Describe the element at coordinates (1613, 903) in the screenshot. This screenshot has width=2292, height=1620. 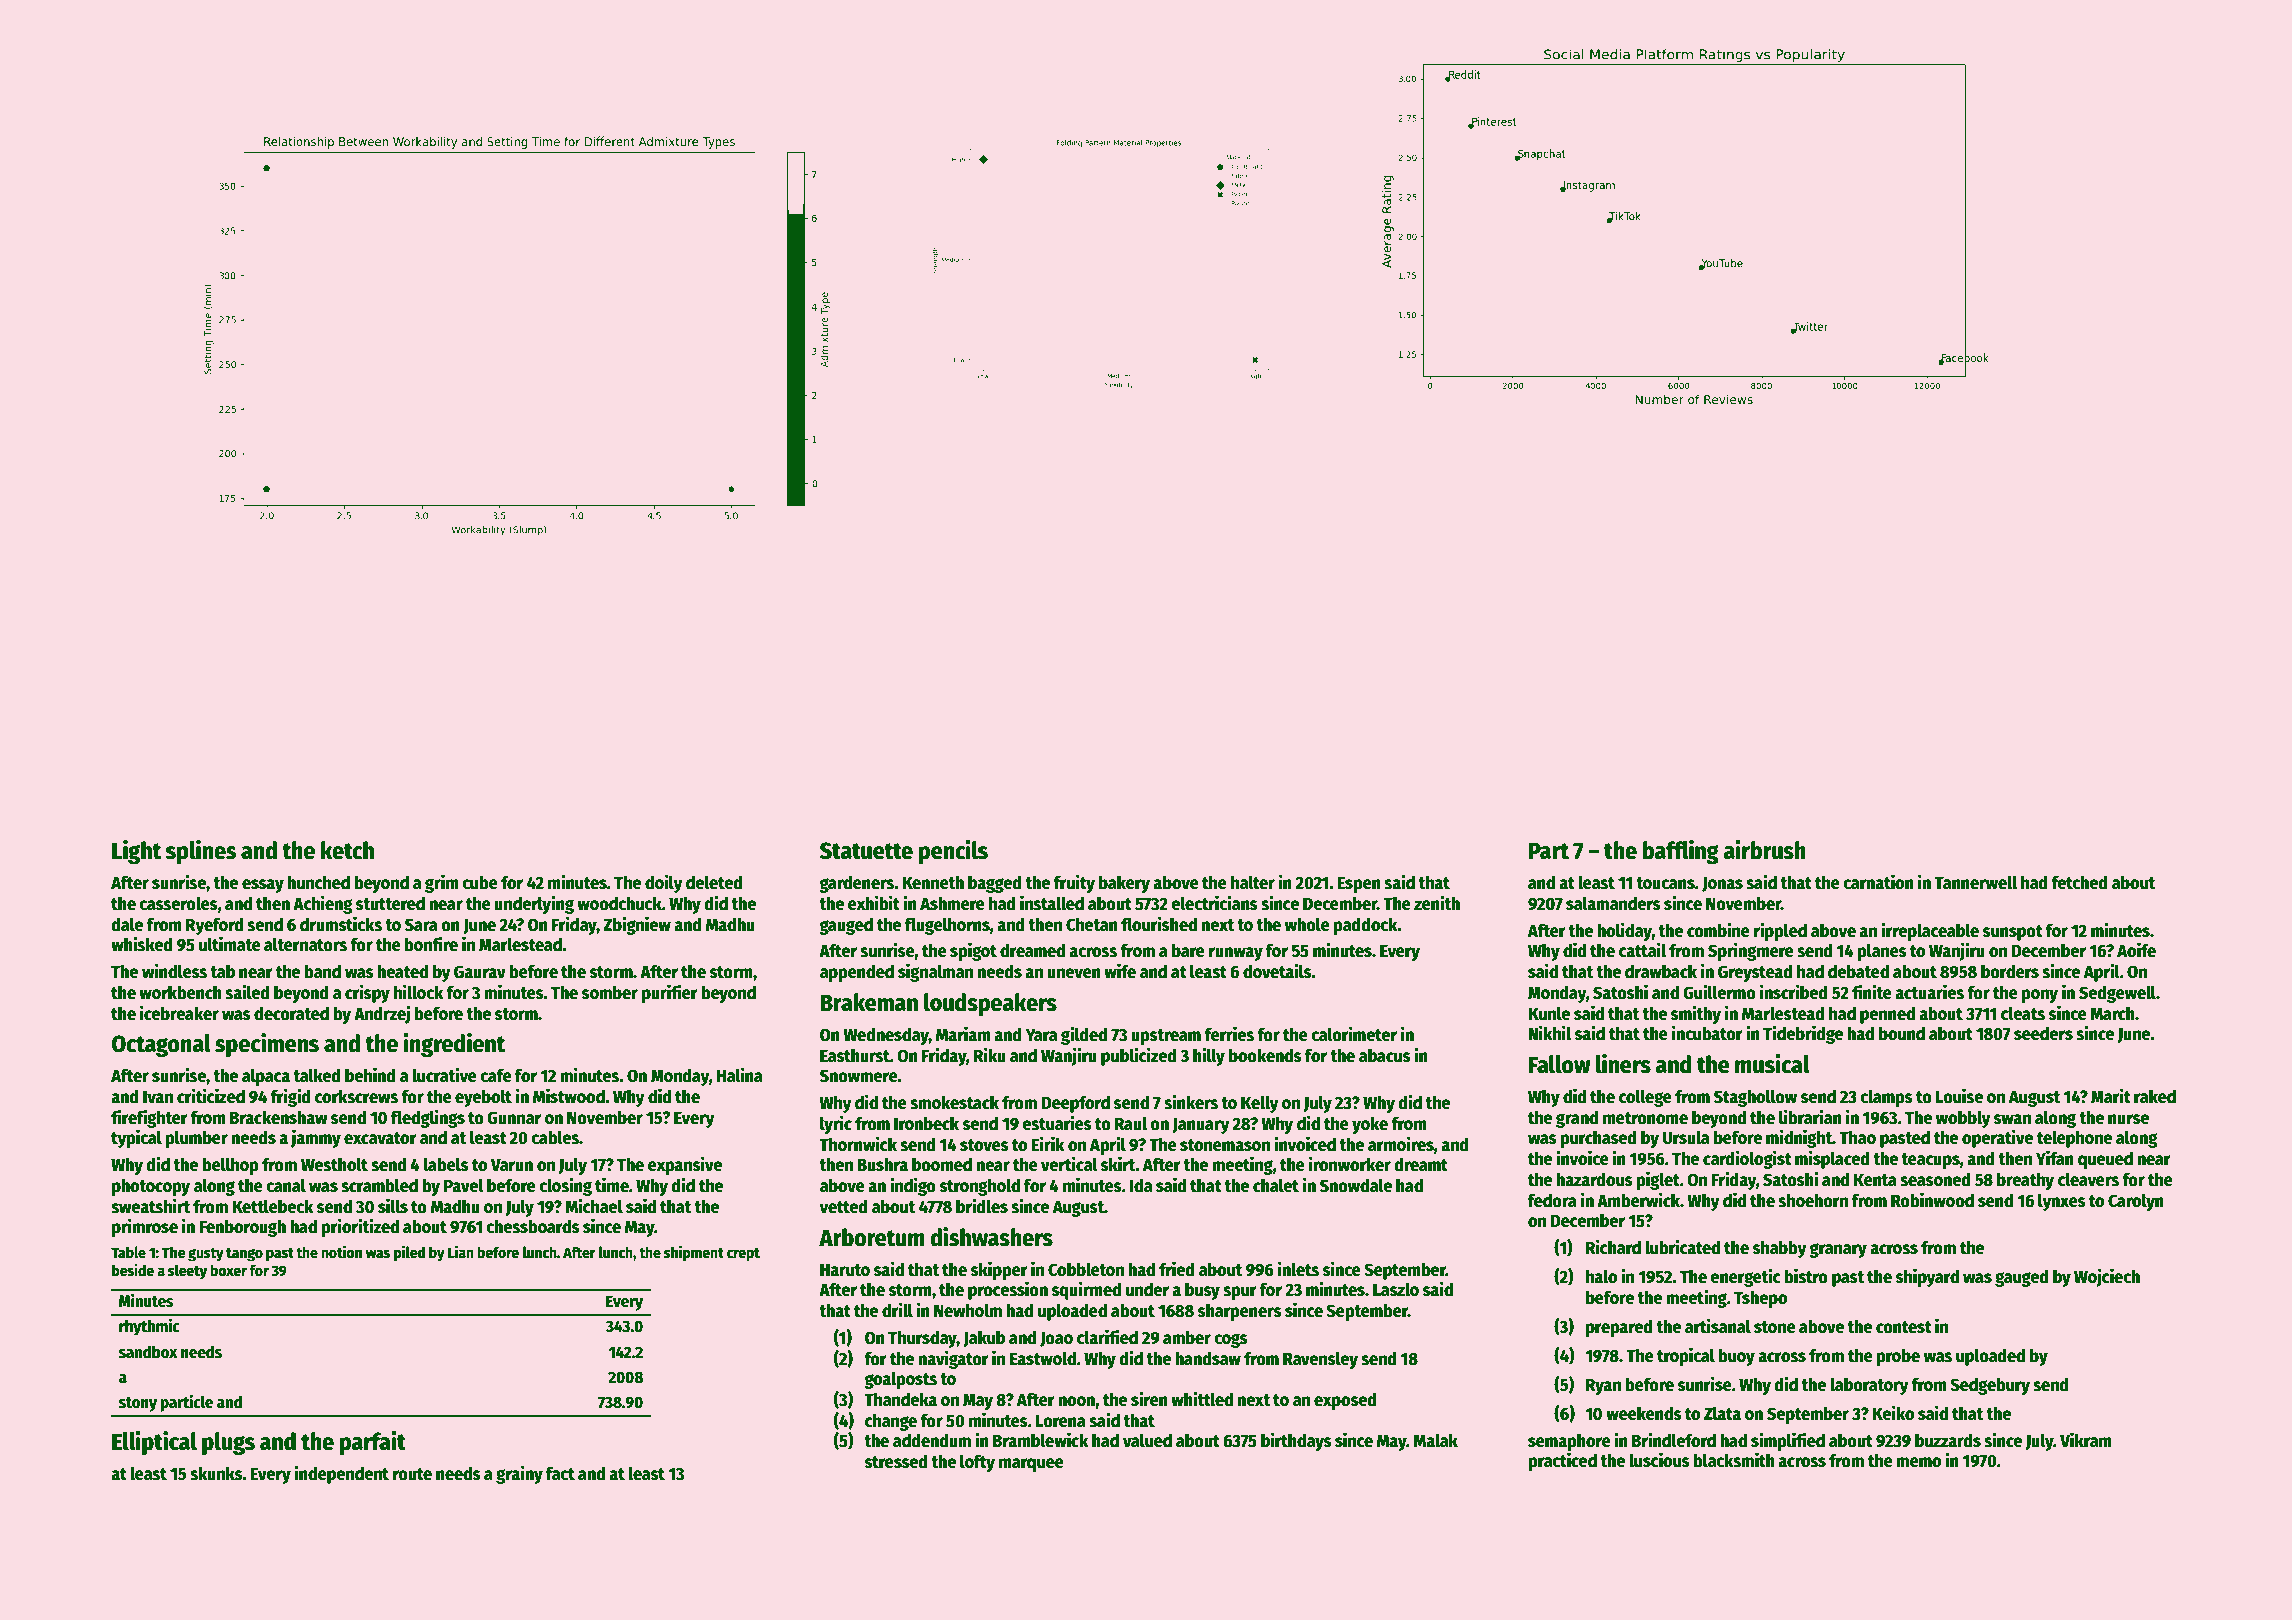
I see `salamanders` at that location.
